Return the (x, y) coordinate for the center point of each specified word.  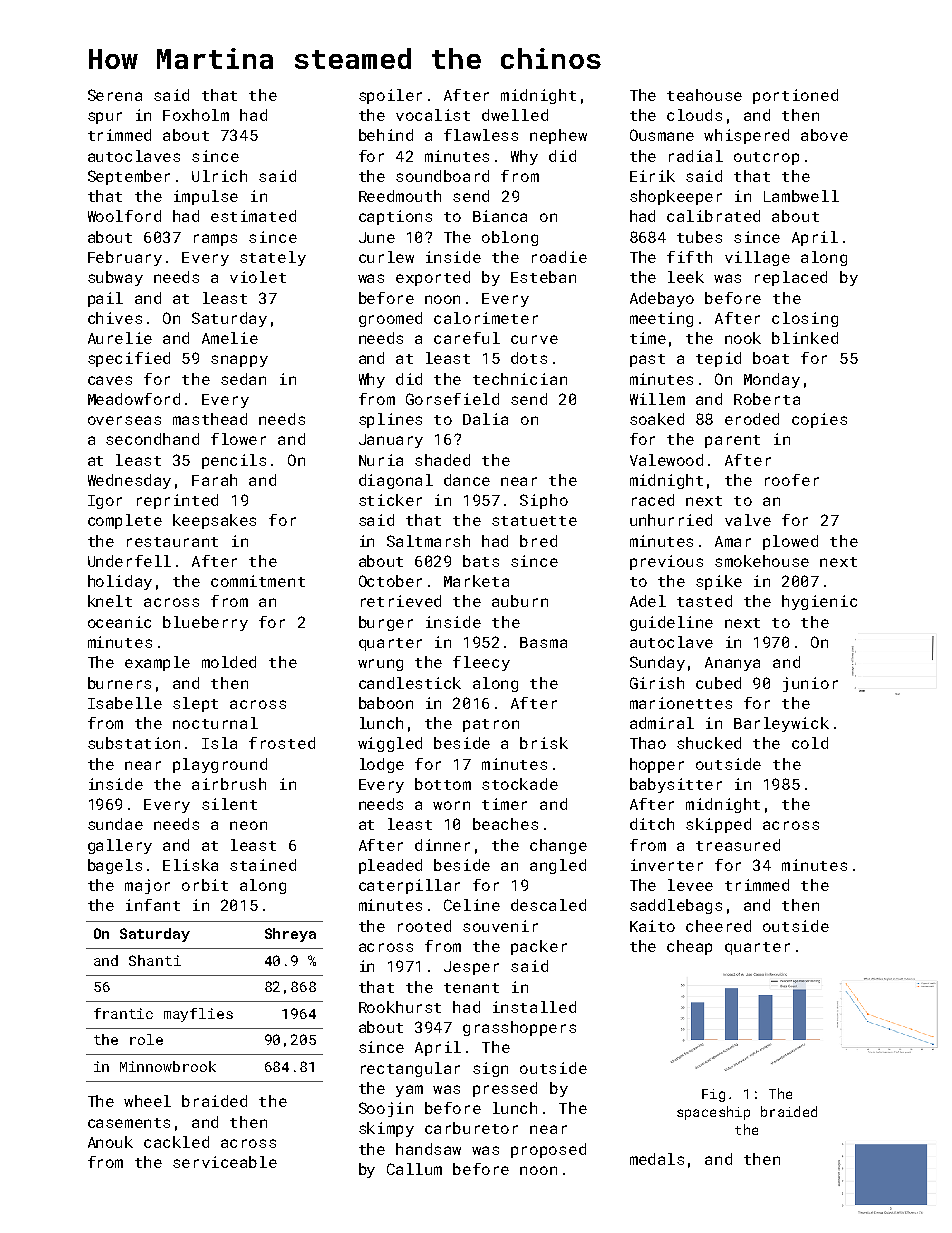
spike (719, 582)
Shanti (155, 960)
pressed (505, 1089)
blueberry (205, 623)
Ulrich (219, 176)
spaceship (713, 1113)
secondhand (152, 439)
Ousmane (662, 135)
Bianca (500, 216)
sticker (390, 500)
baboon (386, 703)
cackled (176, 1142)
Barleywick (781, 724)
